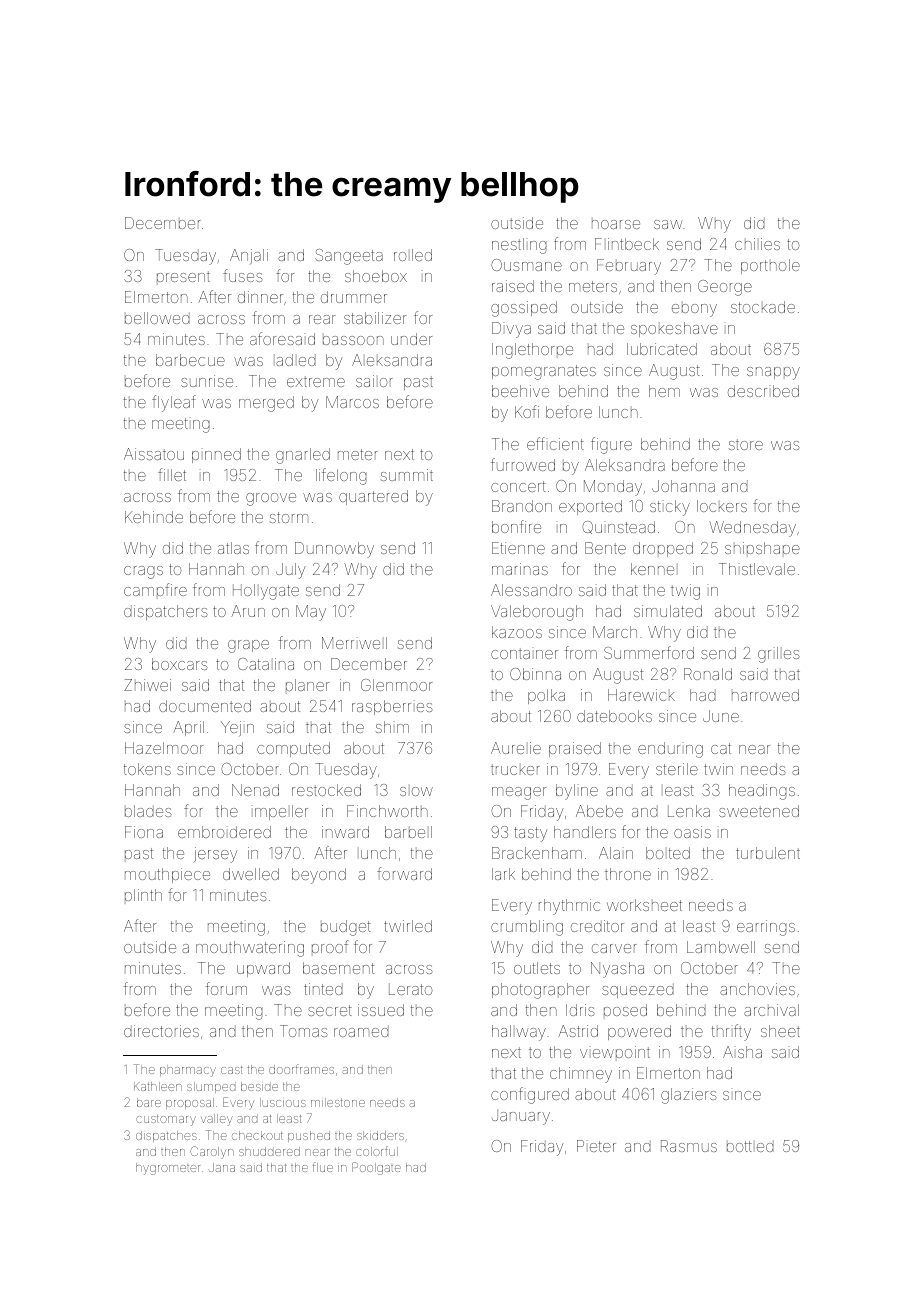 This screenshot has width=924, height=1311. Describe the element at coordinates (283, 1102) in the screenshot. I see `luscious` at that location.
